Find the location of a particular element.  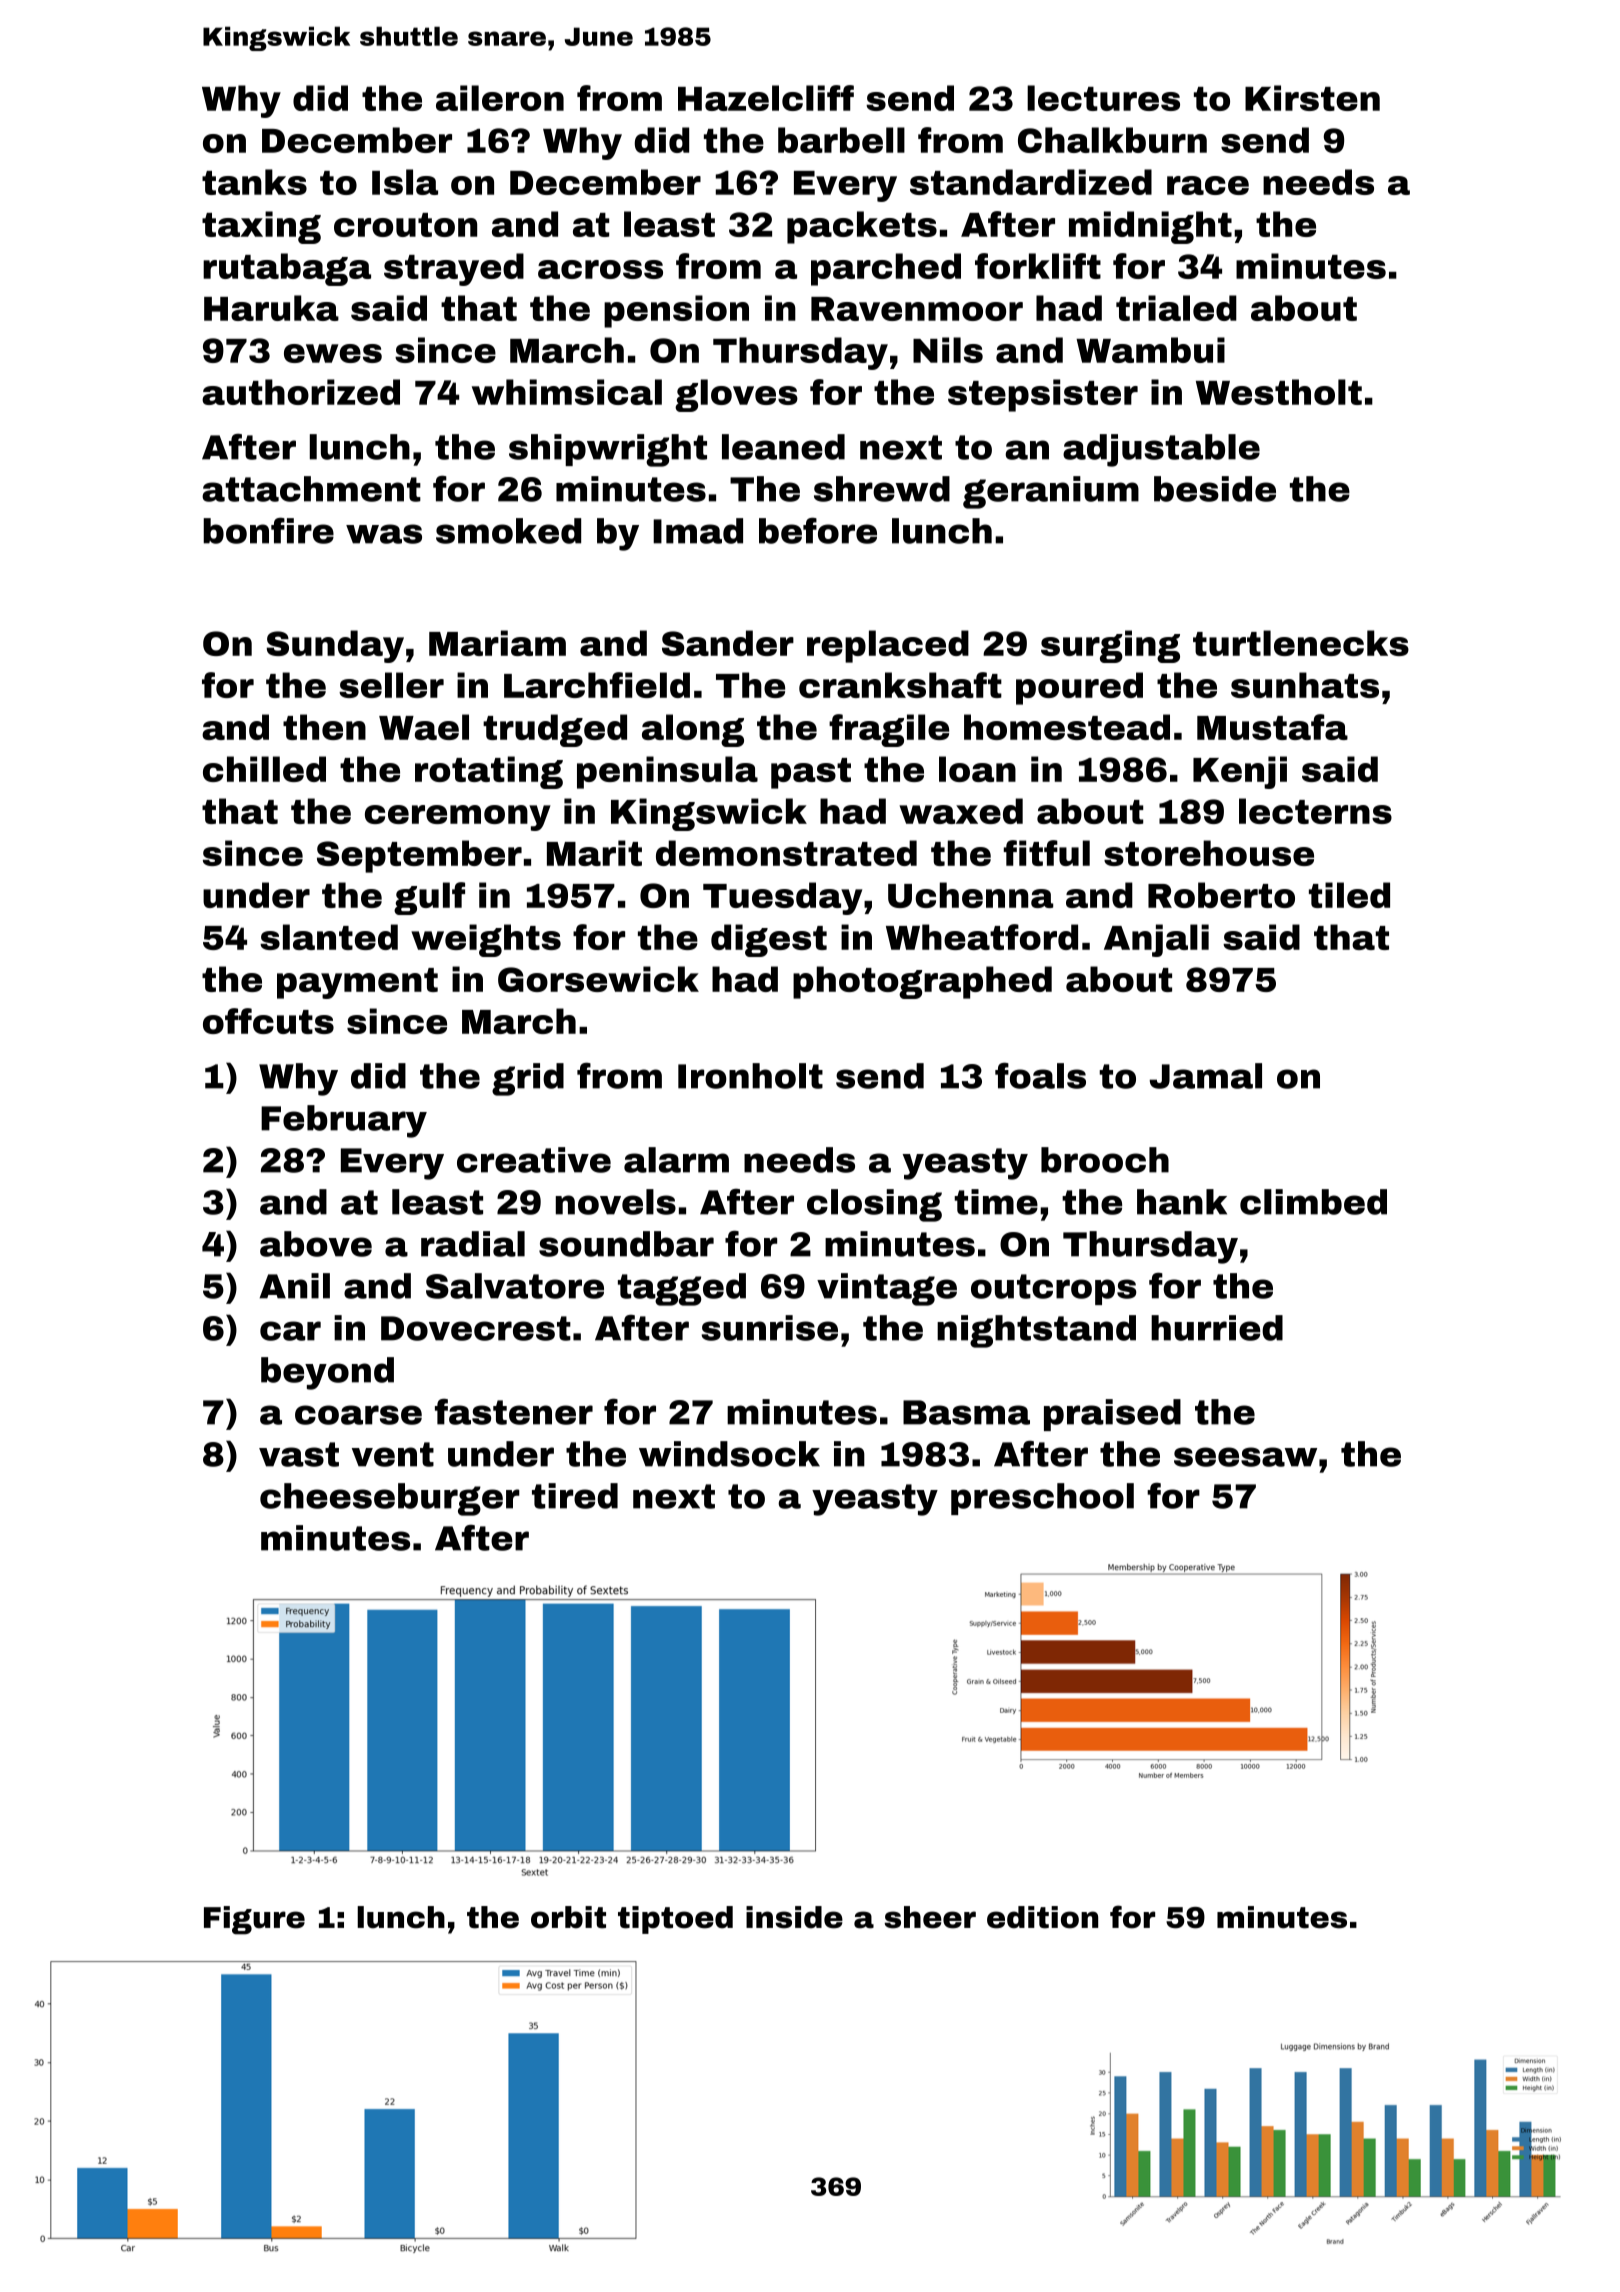

Larchfield is located at coordinates (597, 685).
